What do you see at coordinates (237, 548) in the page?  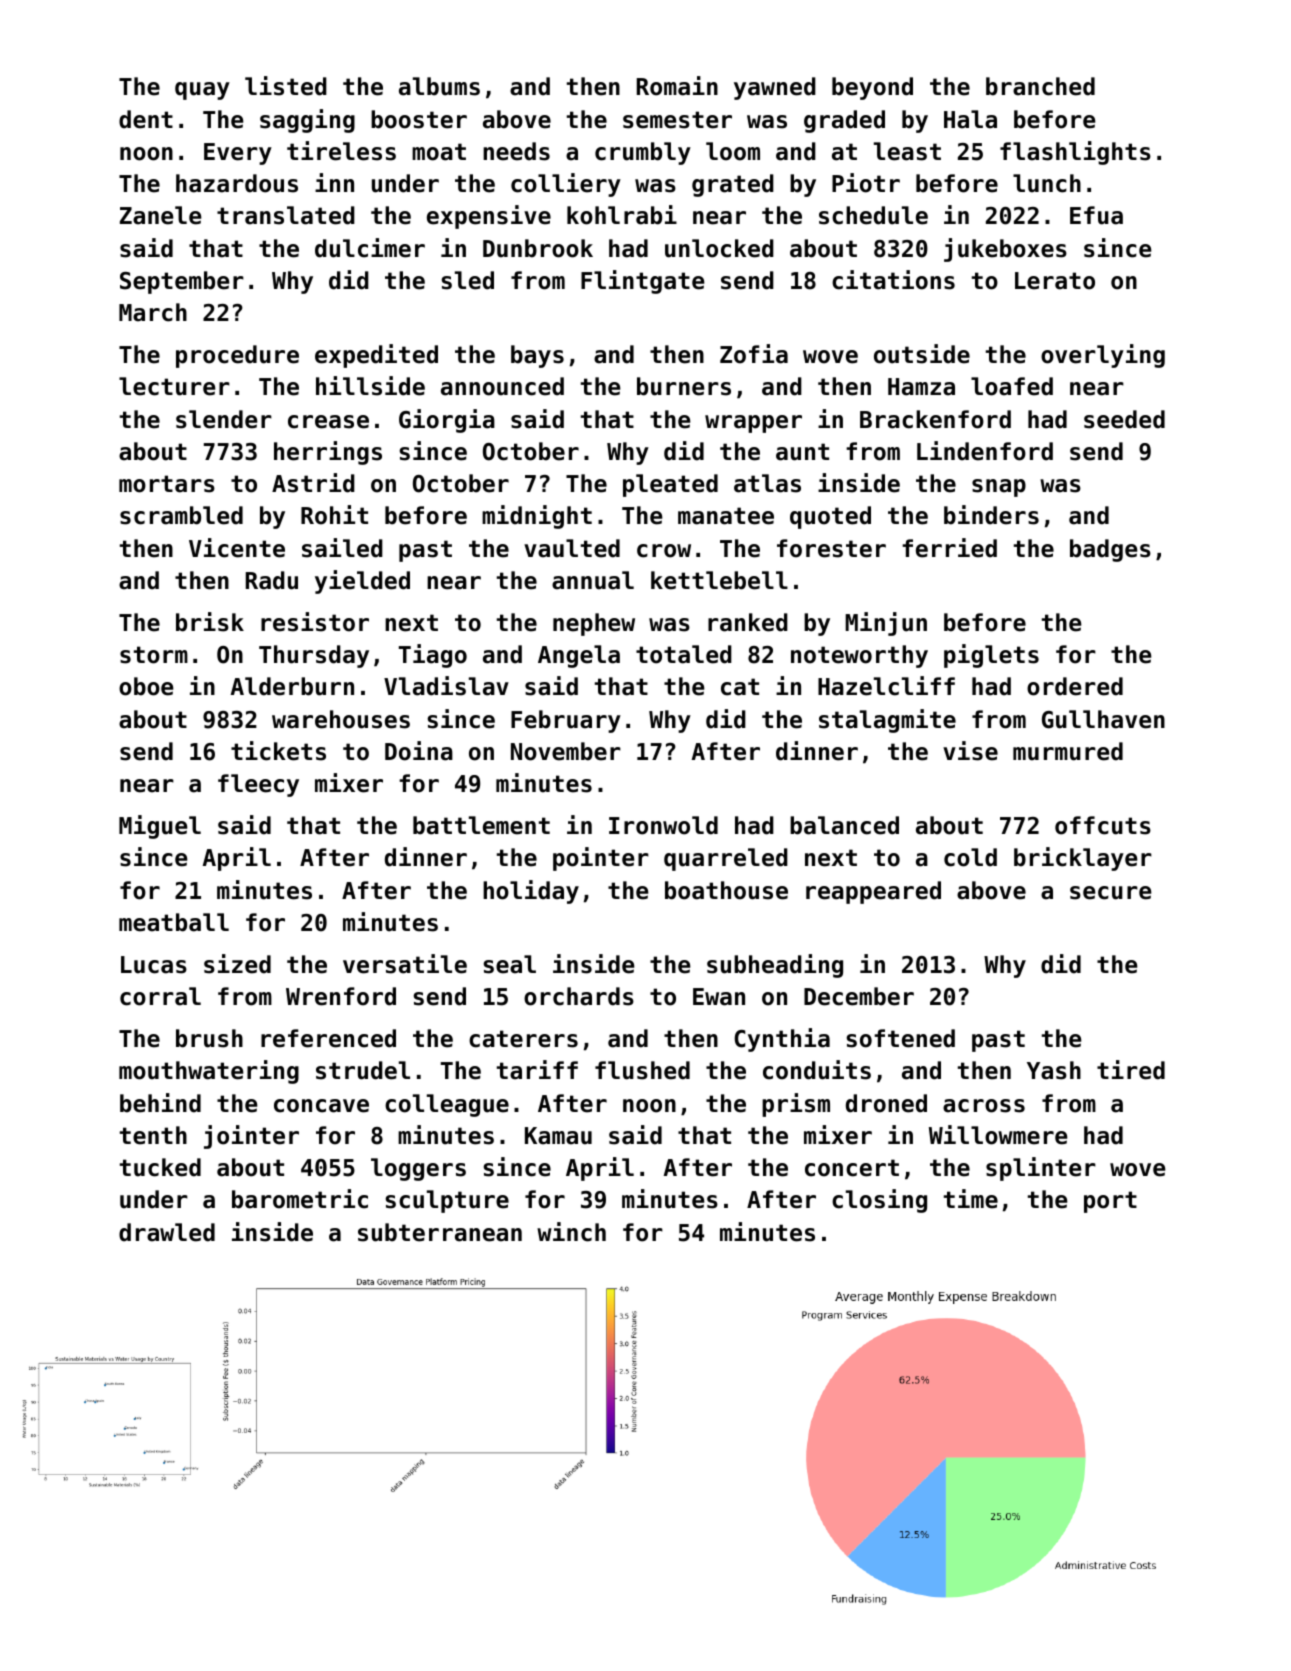 I see `Vicente` at bounding box center [237, 548].
